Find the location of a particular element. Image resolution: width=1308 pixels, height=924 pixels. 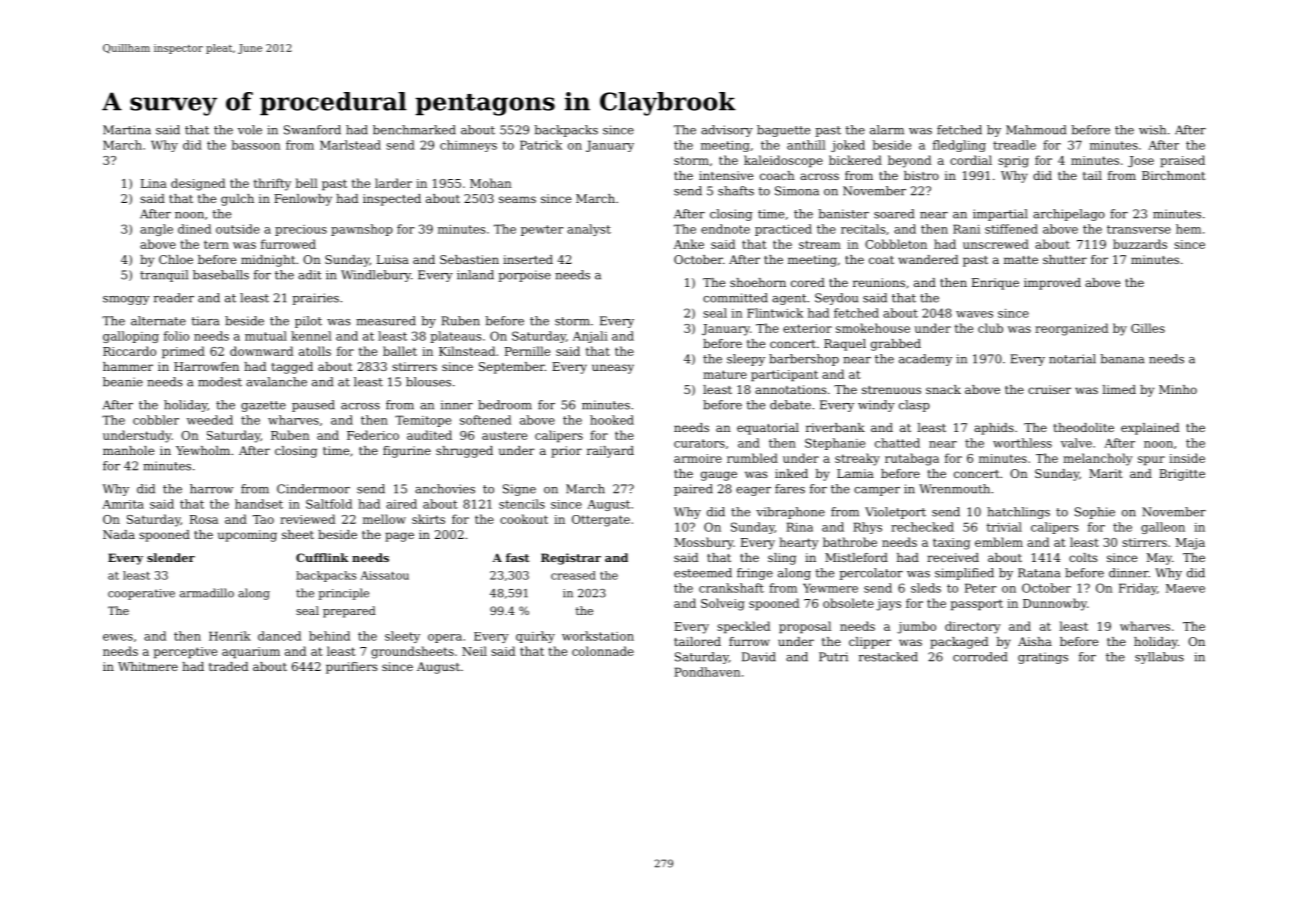

chatted is located at coordinates (897, 443).
